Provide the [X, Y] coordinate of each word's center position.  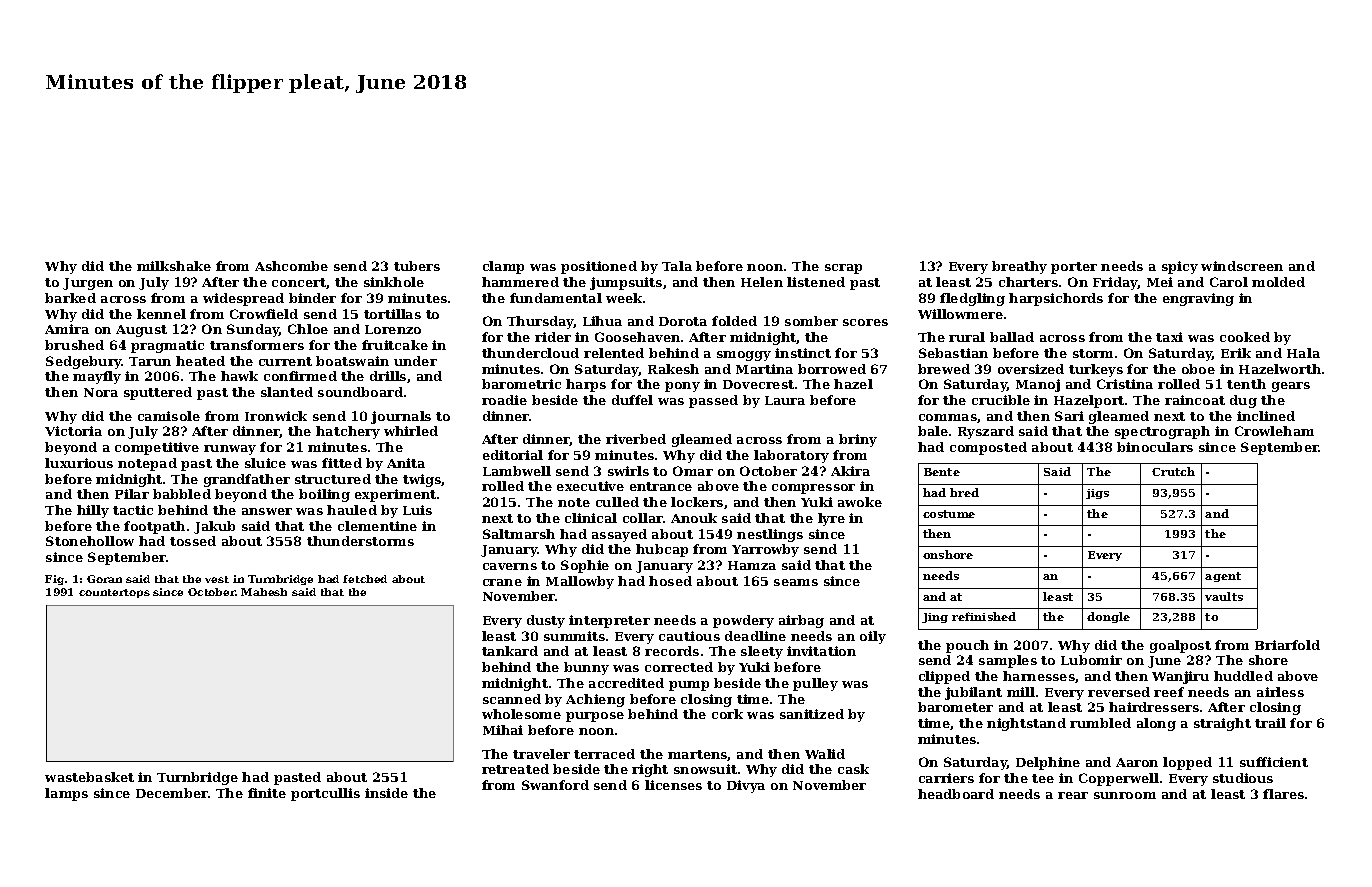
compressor [813, 489]
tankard [510, 651]
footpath [154, 527]
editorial [513, 455]
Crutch [1173, 471]
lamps [66, 794]
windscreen [1242, 266]
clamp [503, 267]
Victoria [73, 431]
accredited [626, 683]
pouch [967, 646]
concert [299, 282]
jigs [1097, 494]
